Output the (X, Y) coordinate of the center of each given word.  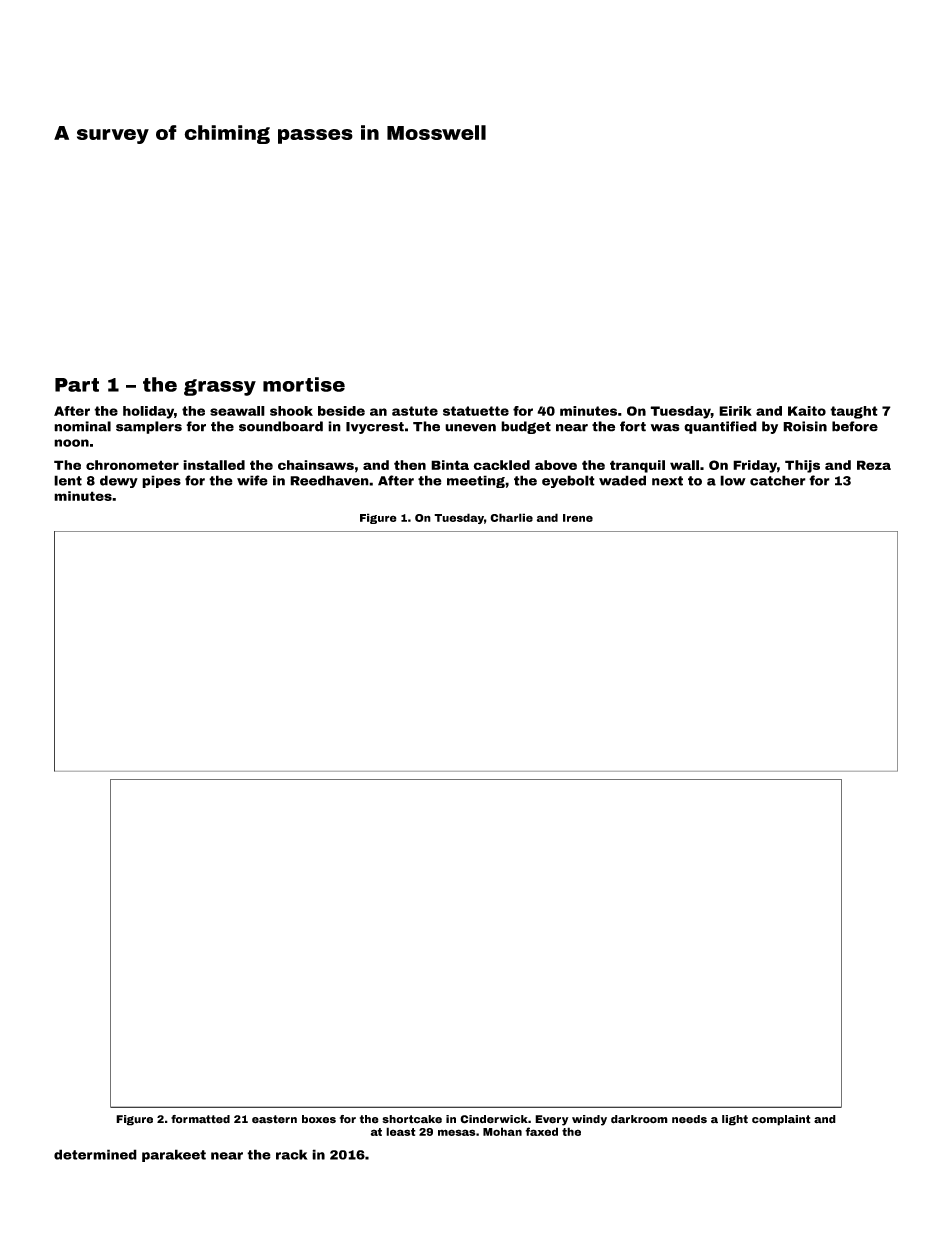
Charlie (511, 517)
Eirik (735, 411)
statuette (476, 411)
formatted (200, 1119)
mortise (304, 384)
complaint (781, 1120)
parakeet (174, 1155)
